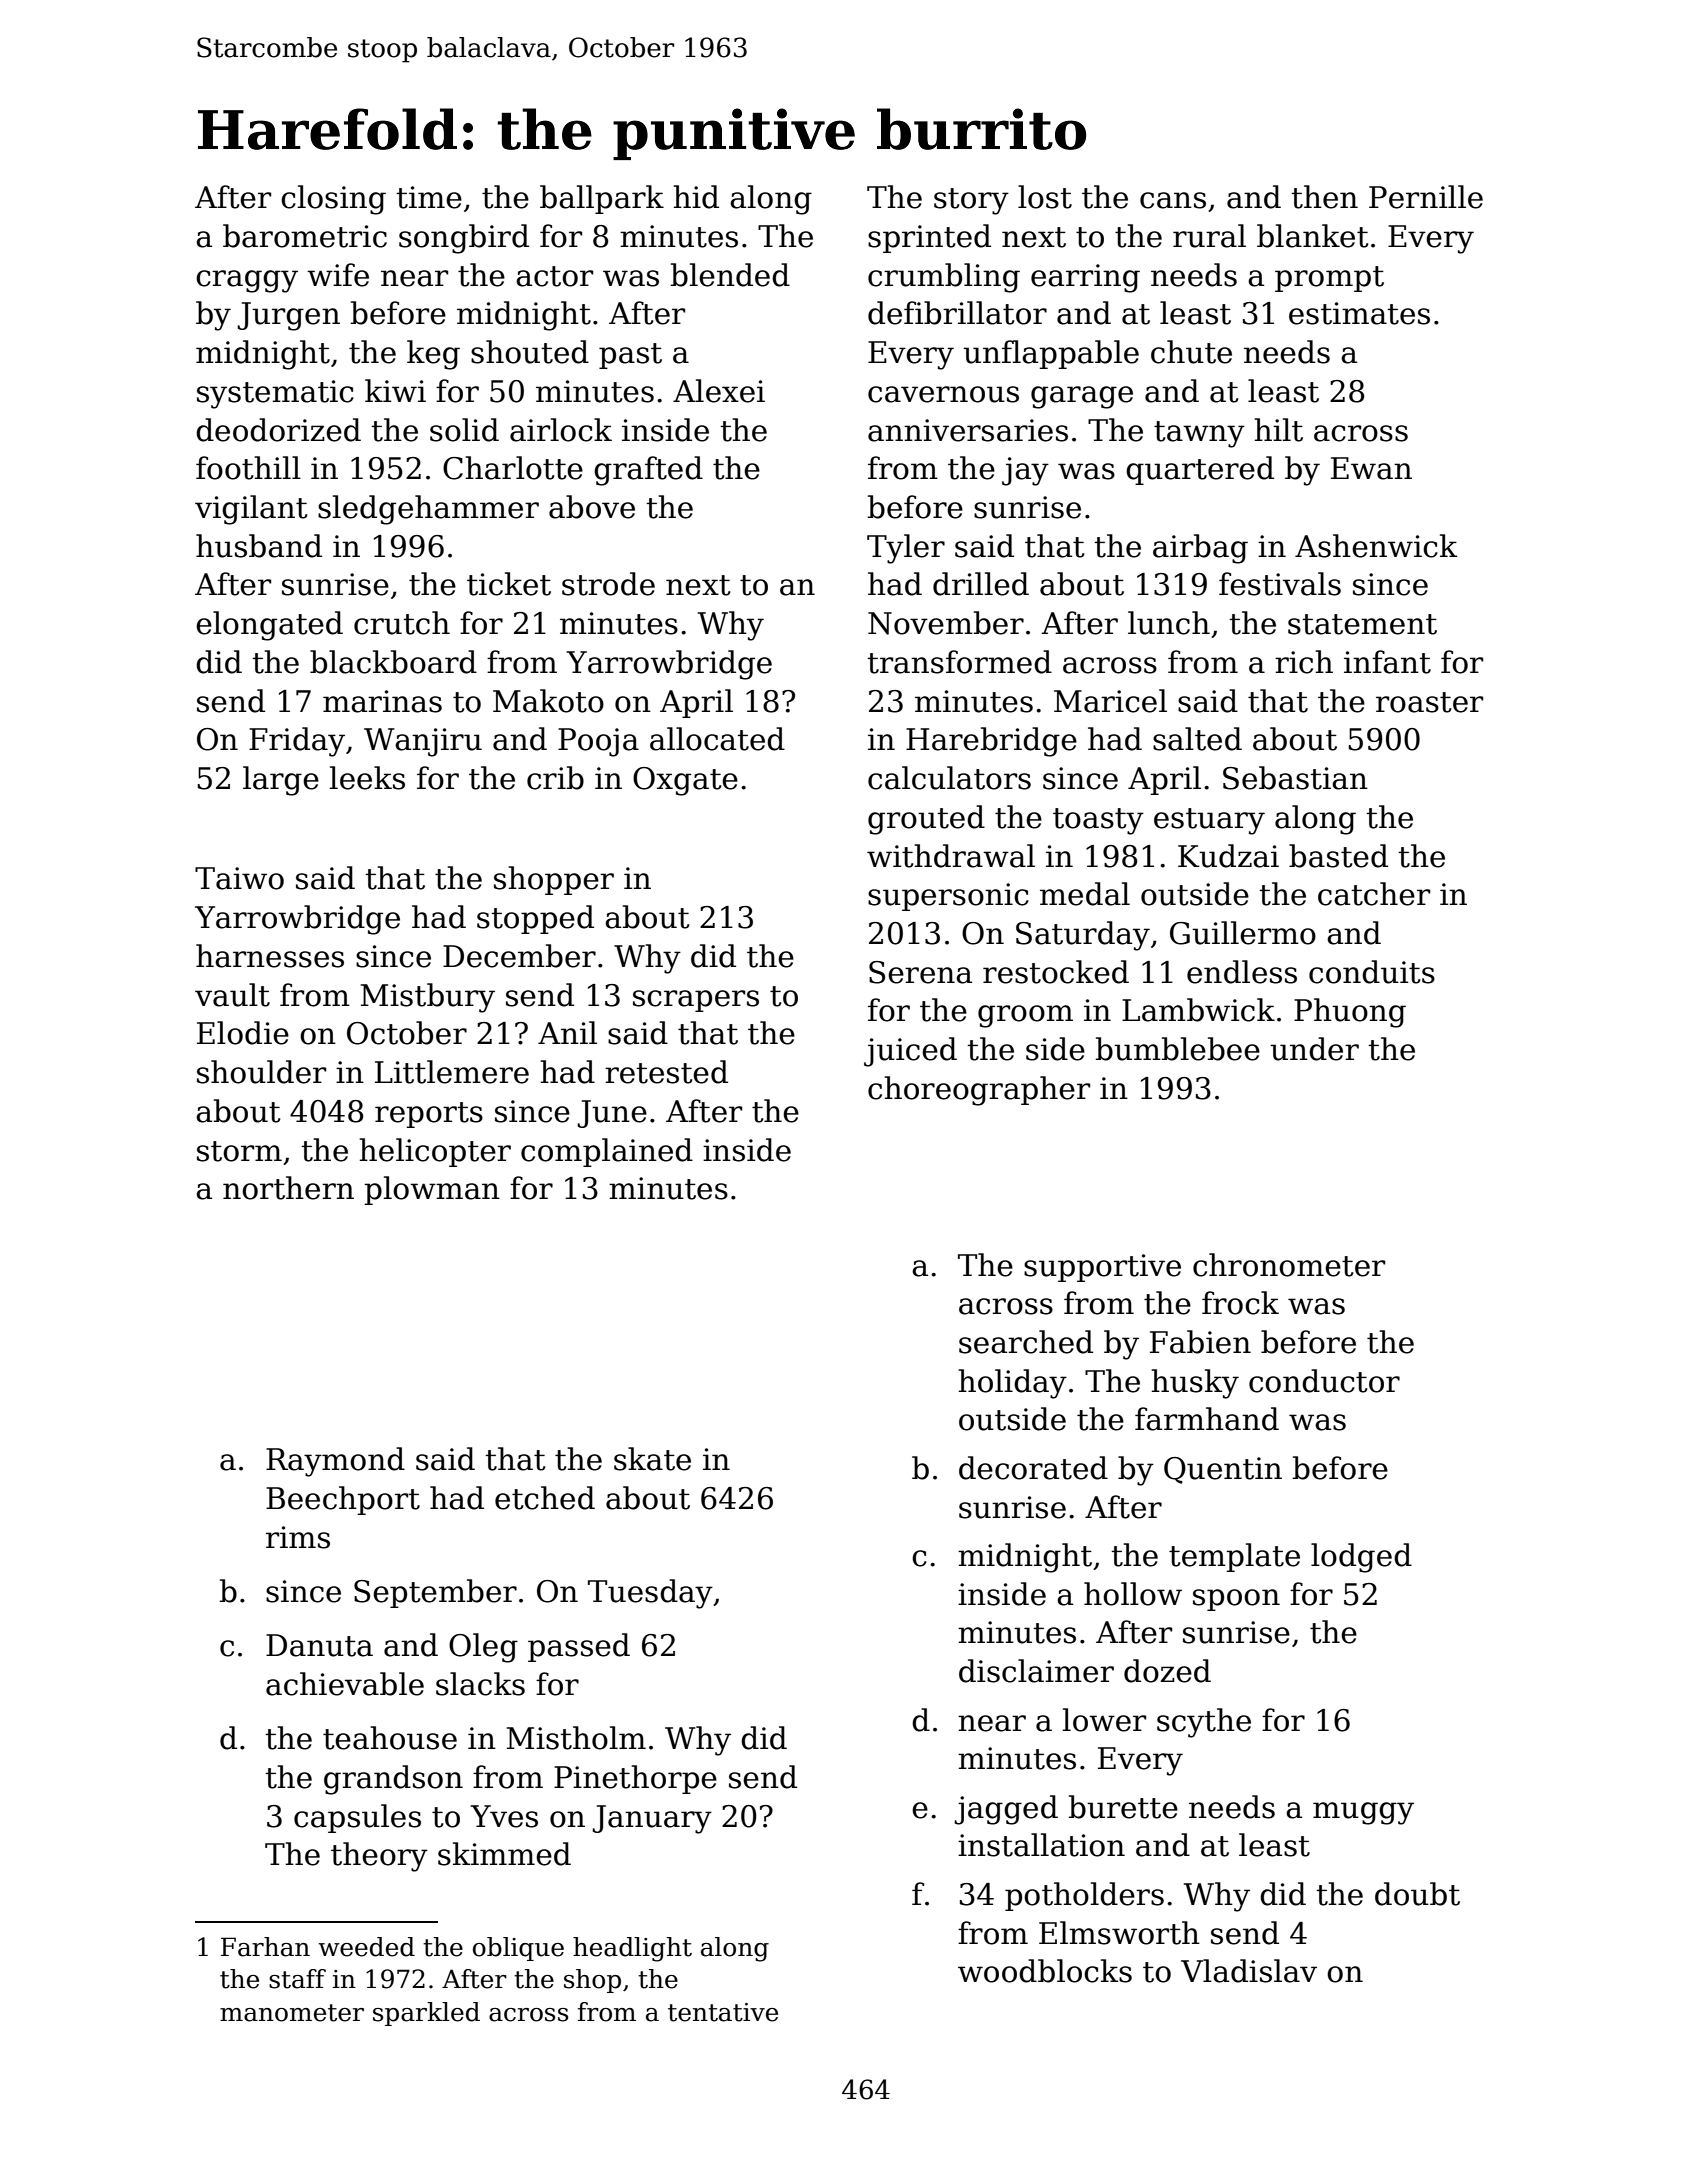 This screenshot has width=1683, height=2178. Describe the element at coordinates (971, 201) in the screenshot. I see `story` at that location.
